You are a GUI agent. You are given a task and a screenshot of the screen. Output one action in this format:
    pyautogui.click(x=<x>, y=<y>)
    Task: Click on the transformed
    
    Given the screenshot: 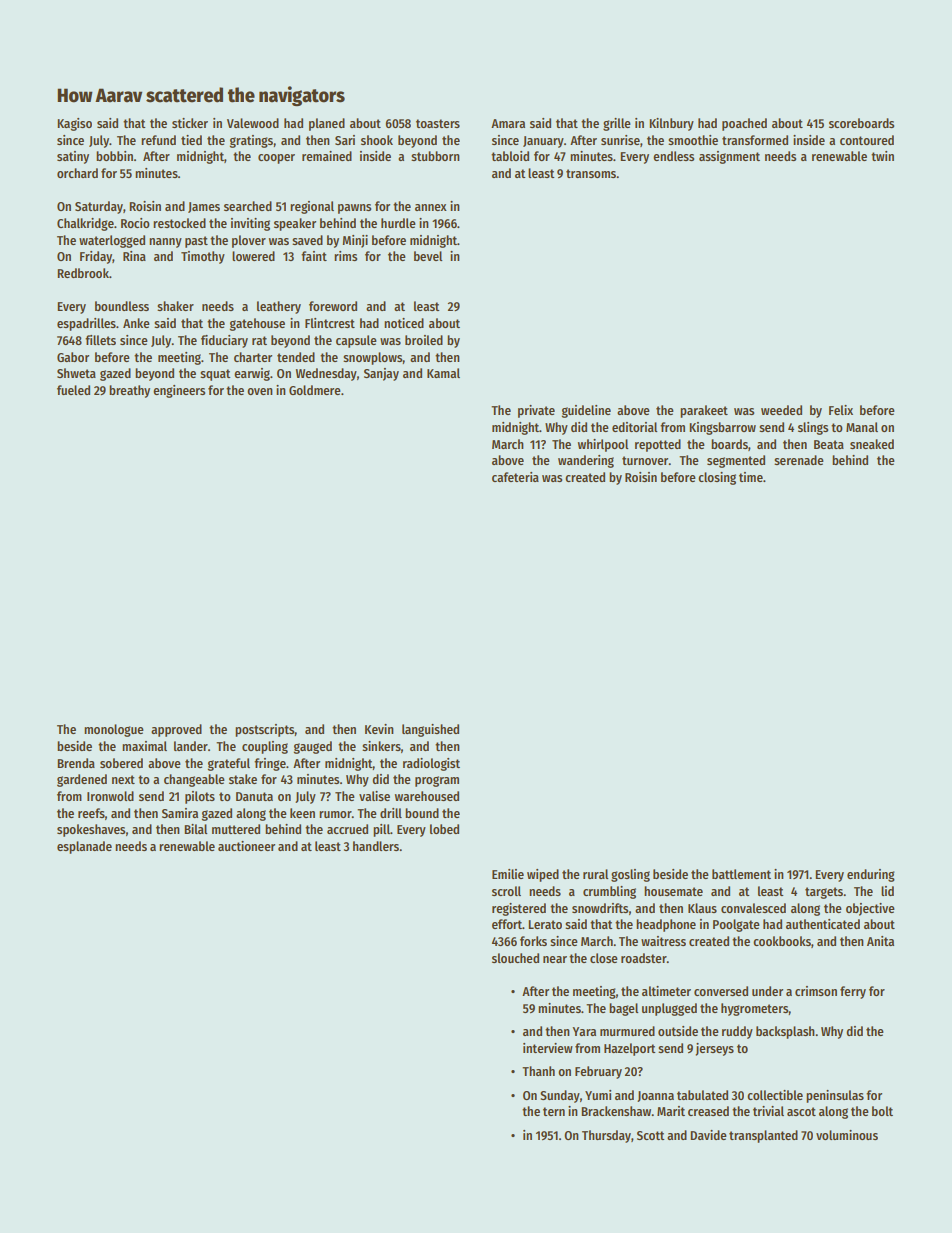 What is the action you would take?
    pyautogui.click(x=755, y=140)
